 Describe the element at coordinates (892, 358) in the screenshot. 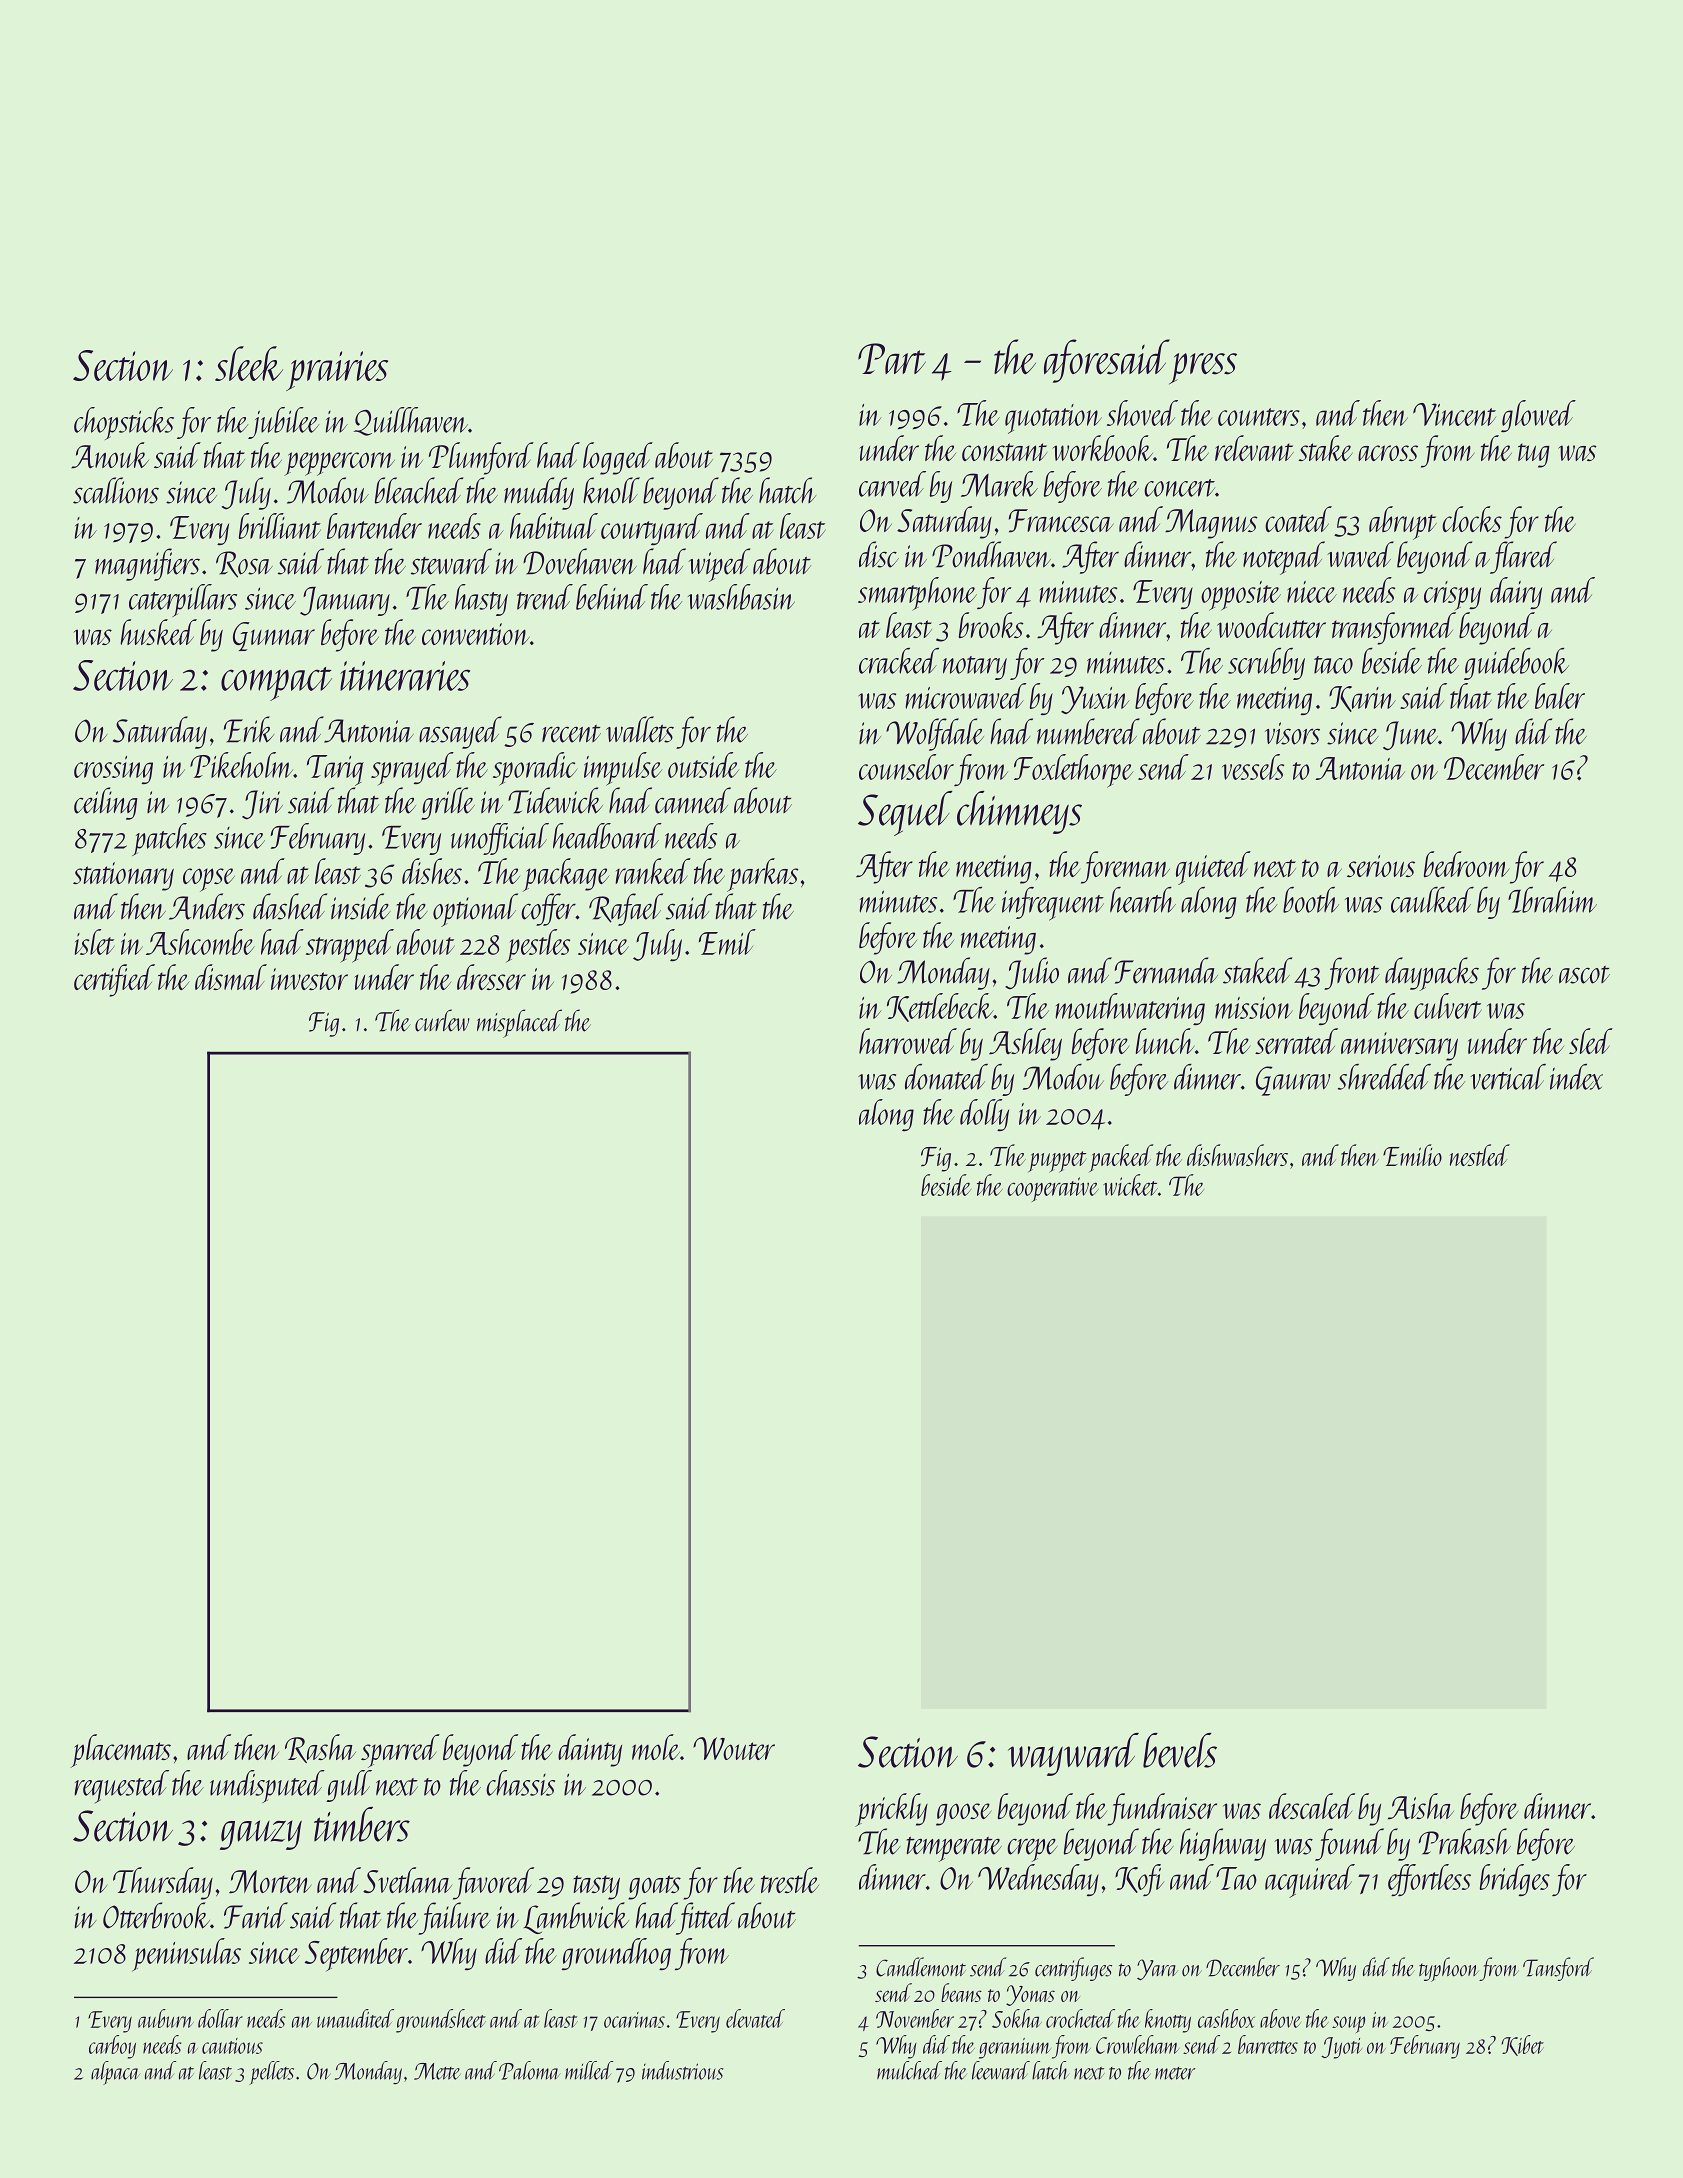

I see `Part` at that location.
